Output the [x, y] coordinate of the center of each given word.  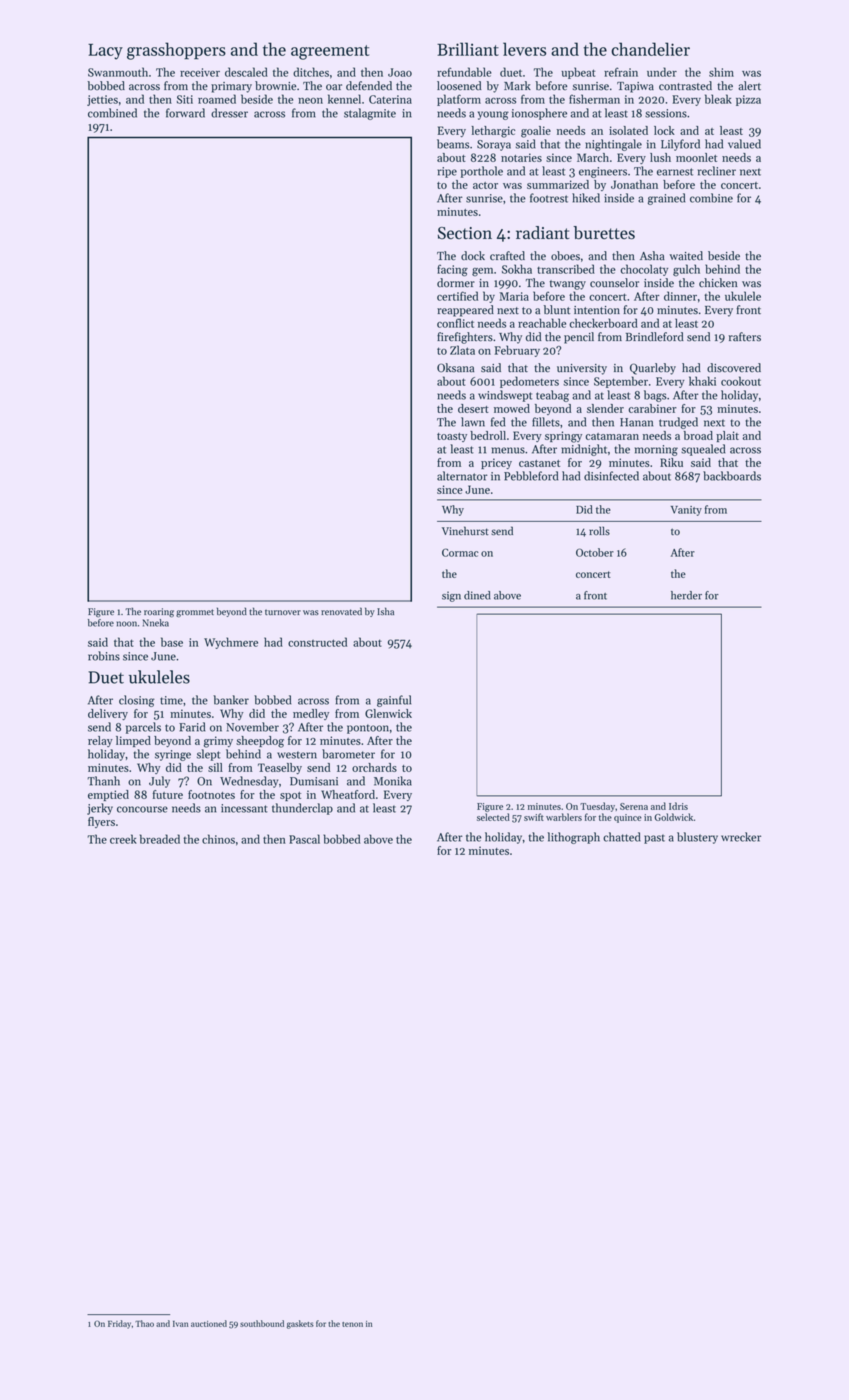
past [654, 839]
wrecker [741, 837]
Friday [119, 1324]
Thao [144, 1323]
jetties [102, 100]
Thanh [103, 781]
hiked [586, 198]
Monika [393, 781]
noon [127, 624]
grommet [195, 613]
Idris [678, 806]
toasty [452, 437]
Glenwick [388, 713]
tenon [352, 1324]
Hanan [636, 422]
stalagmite [370, 114]
